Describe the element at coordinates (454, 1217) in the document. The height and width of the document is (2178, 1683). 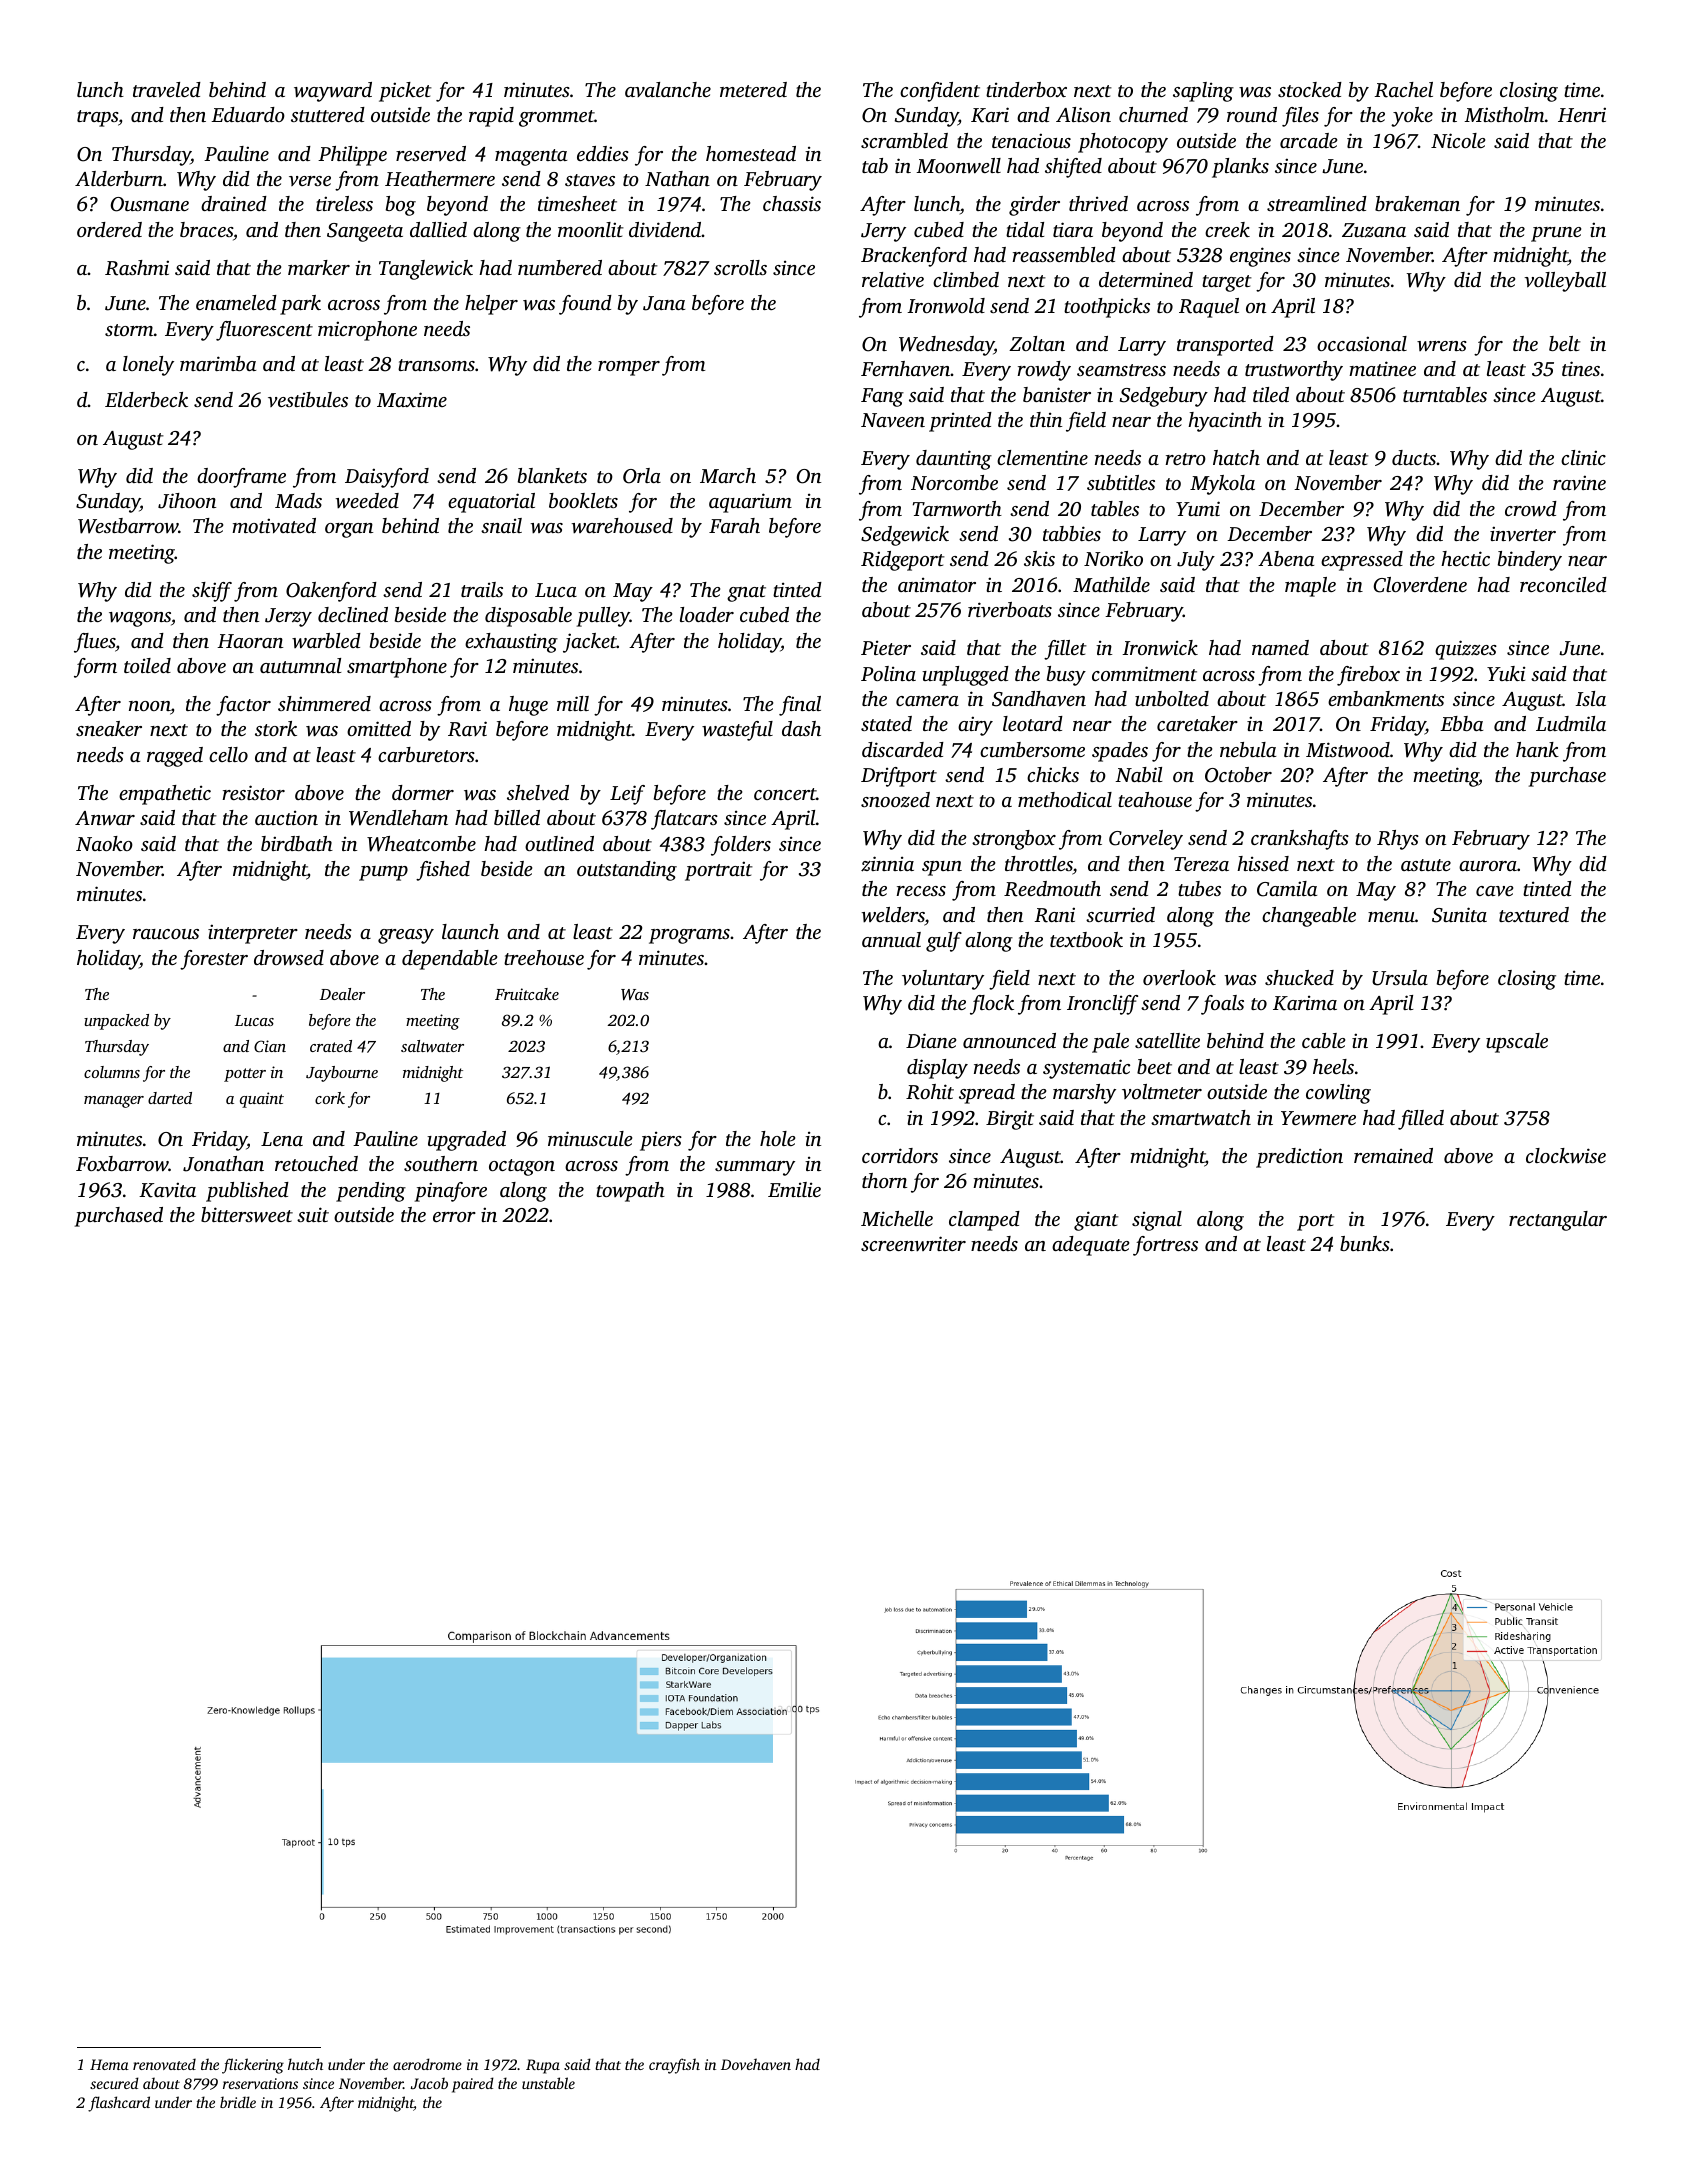
I see `error` at that location.
